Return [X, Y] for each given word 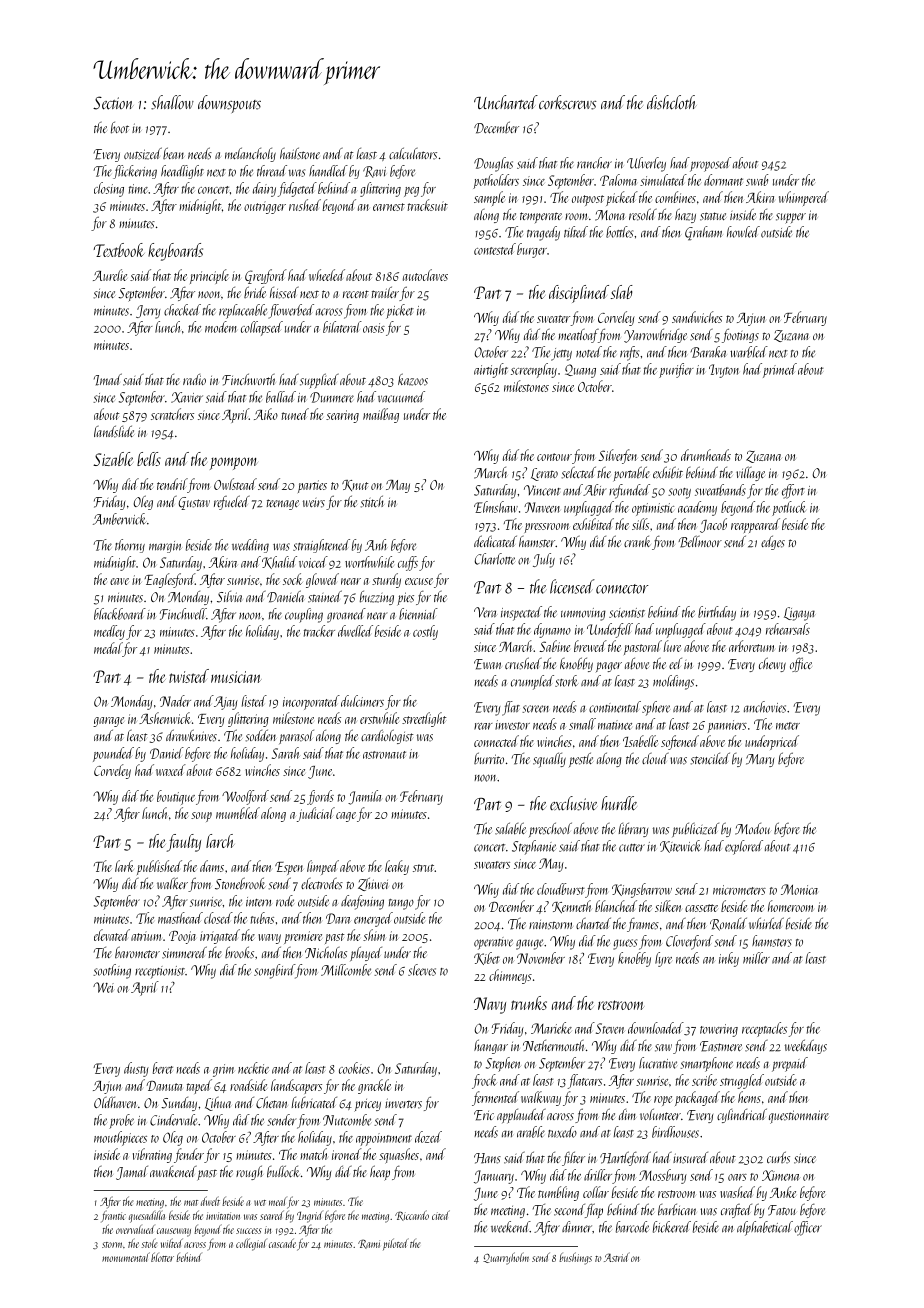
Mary [760, 760]
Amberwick [119, 519]
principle [209, 276]
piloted [396, 1244]
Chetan [271, 1102]
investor [512, 725]
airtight [491, 370]
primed [780, 370]
